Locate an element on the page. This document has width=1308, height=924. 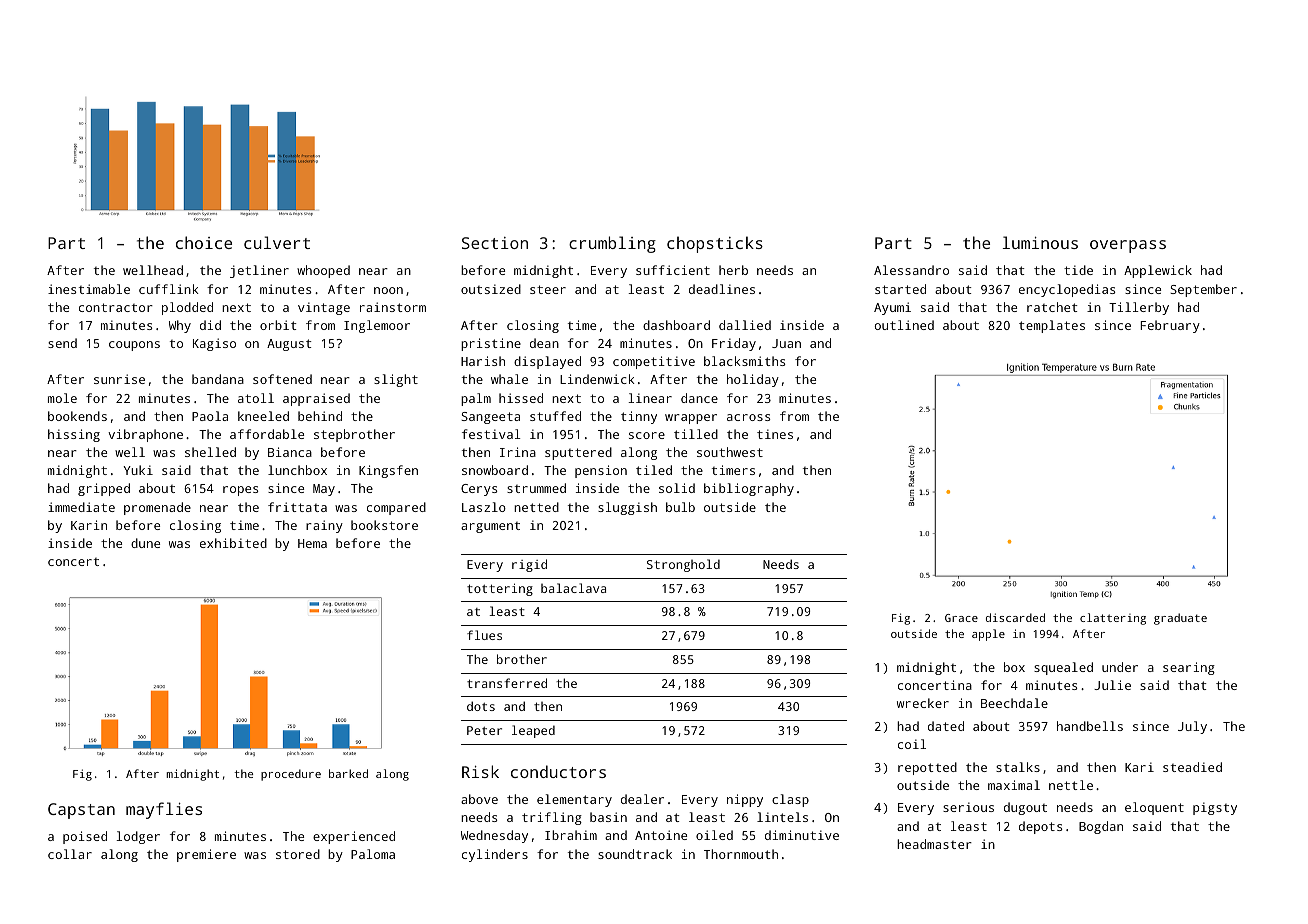
Alessandro is located at coordinates (911, 270).
